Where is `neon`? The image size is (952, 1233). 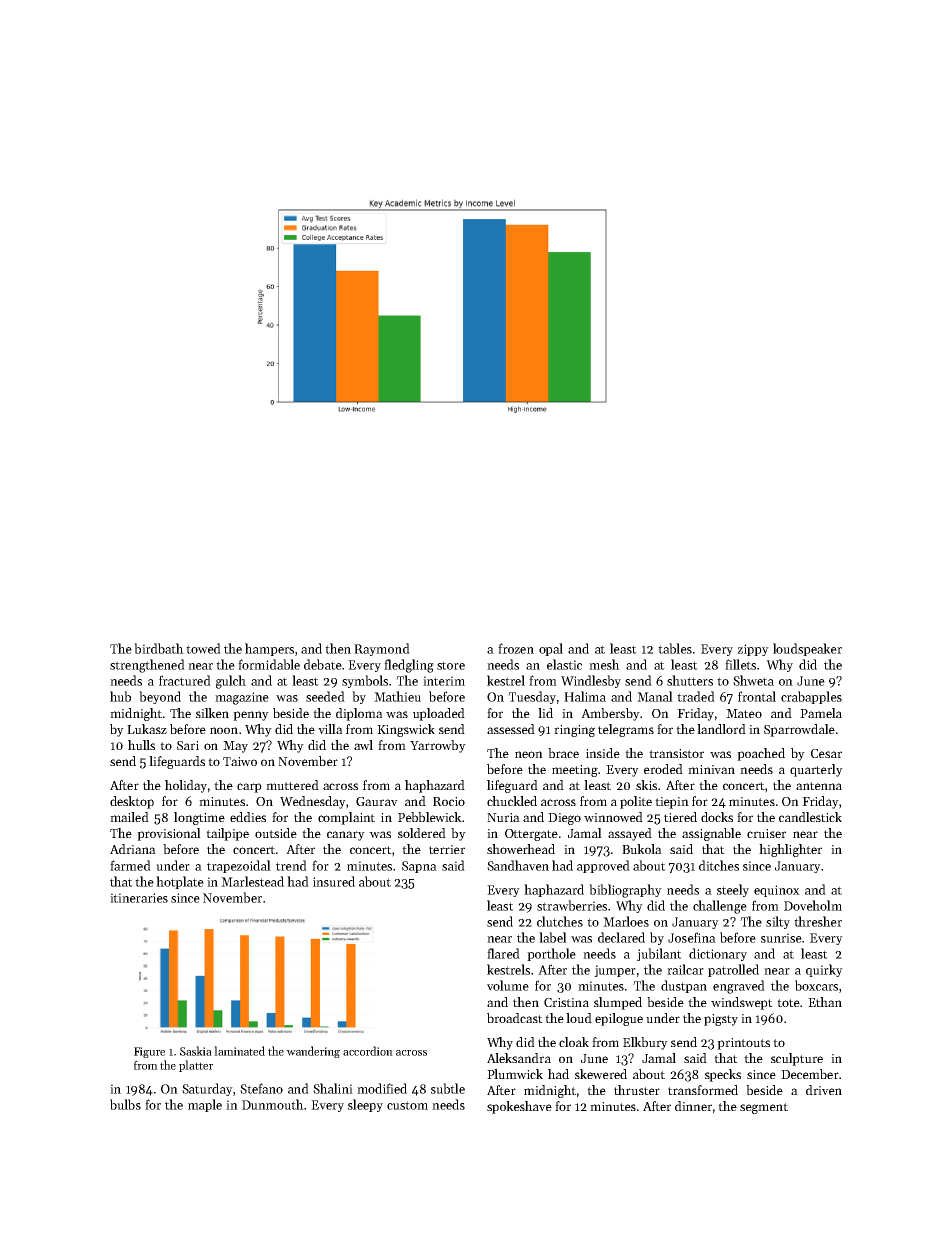
neon is located at coordinates (529, 754).
